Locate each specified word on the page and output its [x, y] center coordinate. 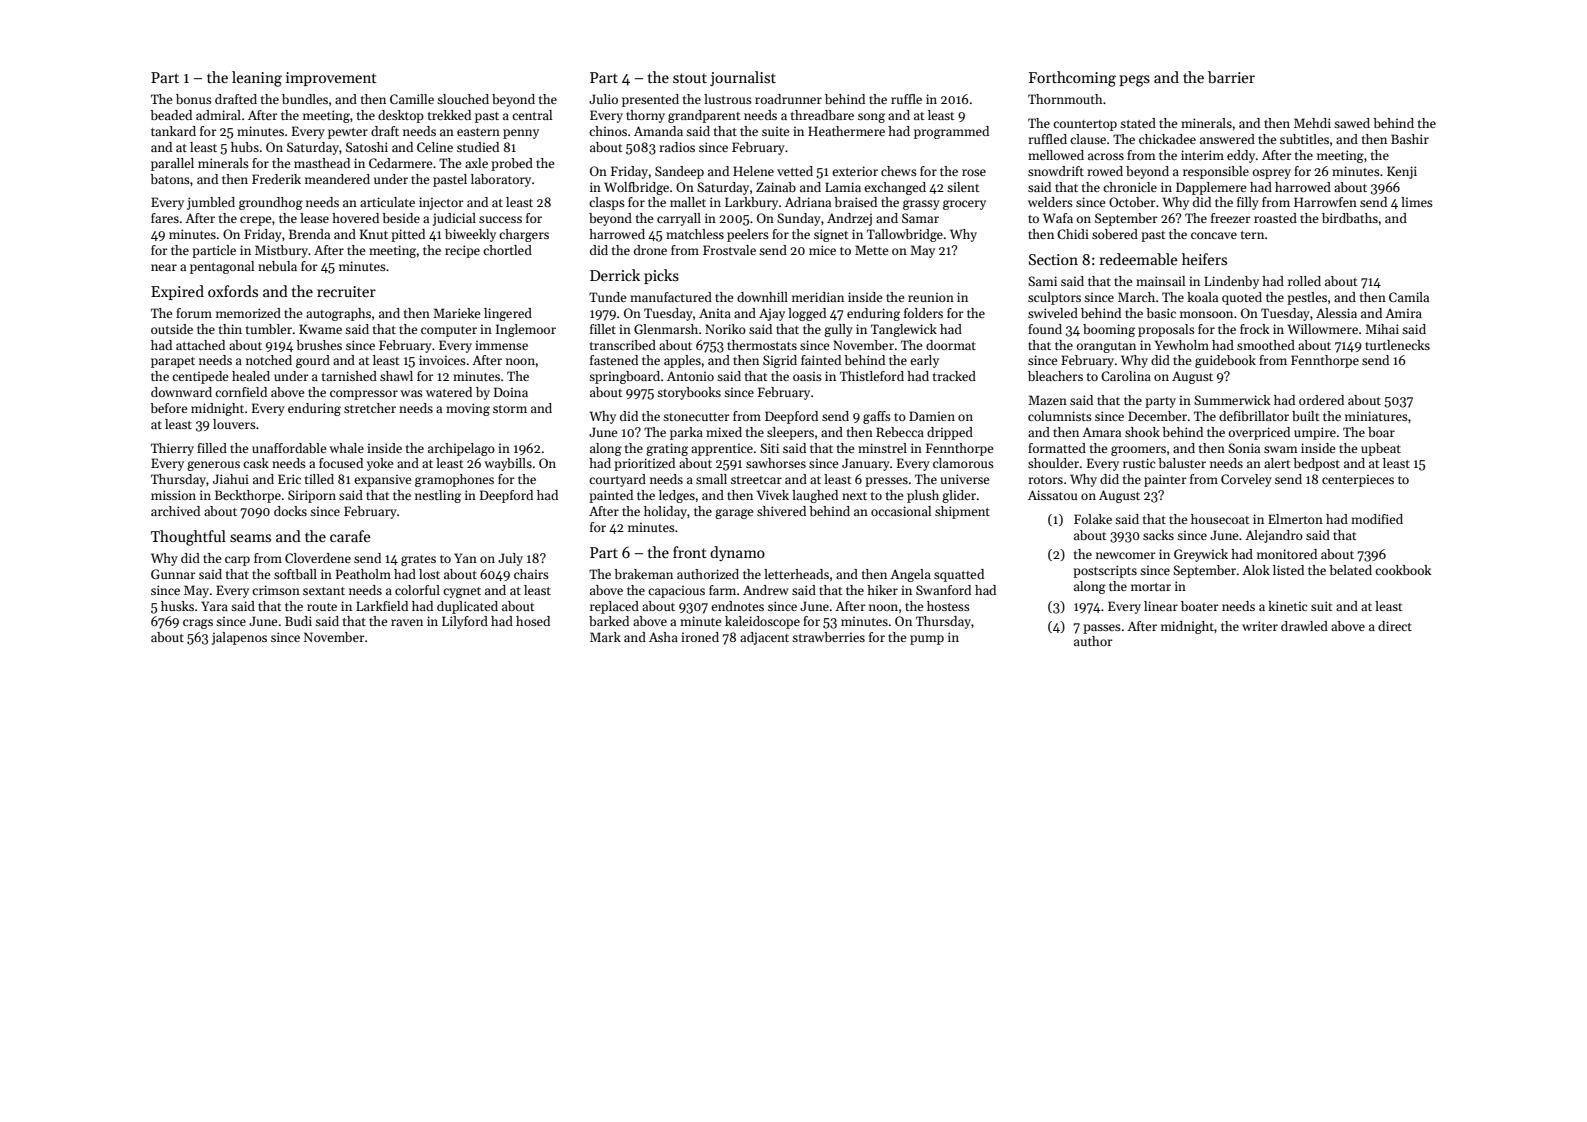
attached [200, 345]
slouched [463, 99]
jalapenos [239, 638]
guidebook [1225, 361]
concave [1214, 235]
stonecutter [696, 417]
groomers [1138, 451]
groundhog [271, 203]
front [690, 552]
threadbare [822, 115]
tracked [954, 376]
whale [346, 448]
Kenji [1402, 172]
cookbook [1403, 570]
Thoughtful [188, 538]
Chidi [1073, 234]
